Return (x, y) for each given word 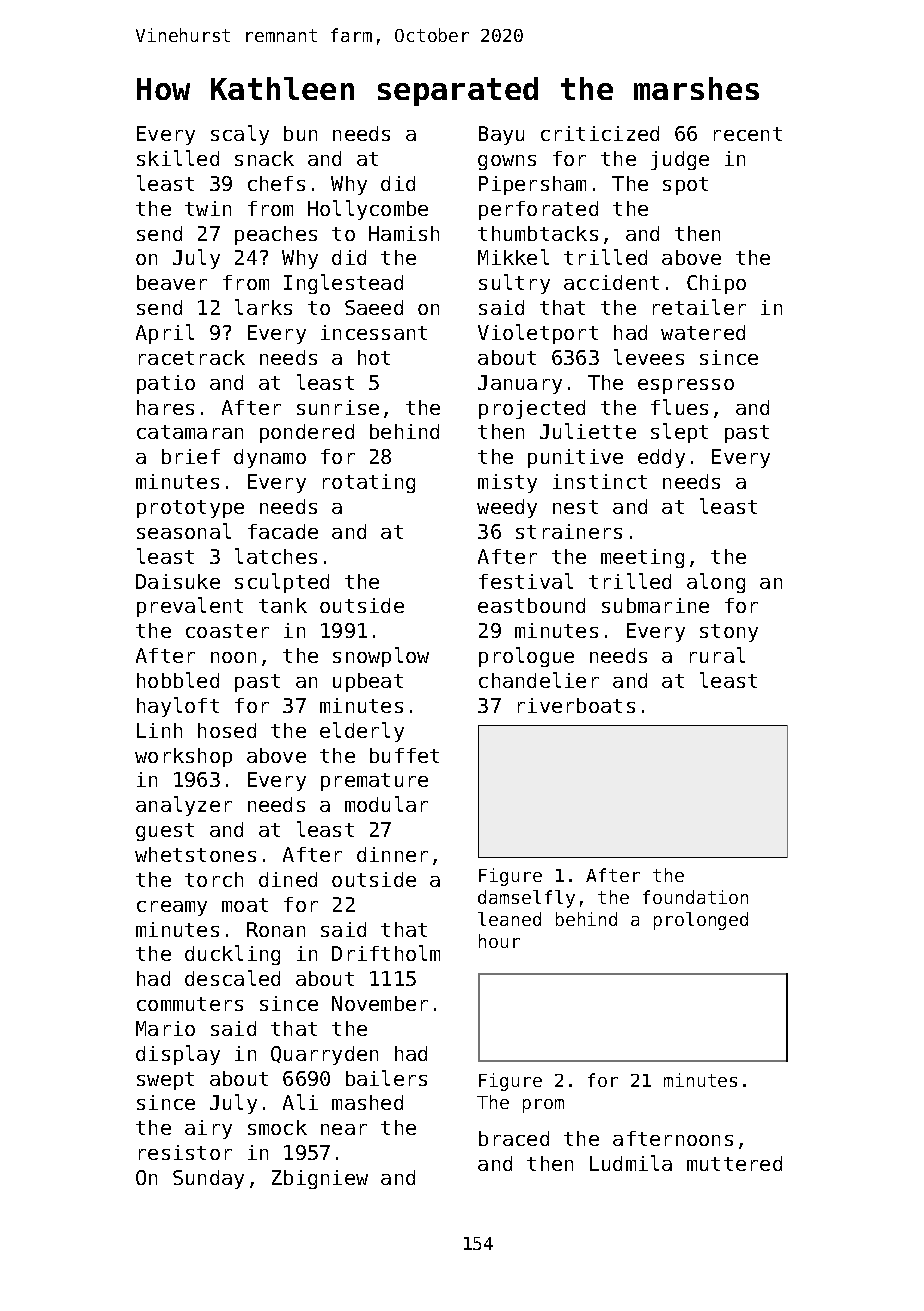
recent (748, 134)
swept (165, 1081)
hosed (227, 730)
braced (514, 1138)
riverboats (576, 705)
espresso (686, 386)
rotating (369, 483)
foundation (695, 897)
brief (191, 456)
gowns (507, 162)
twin (208, 208)
